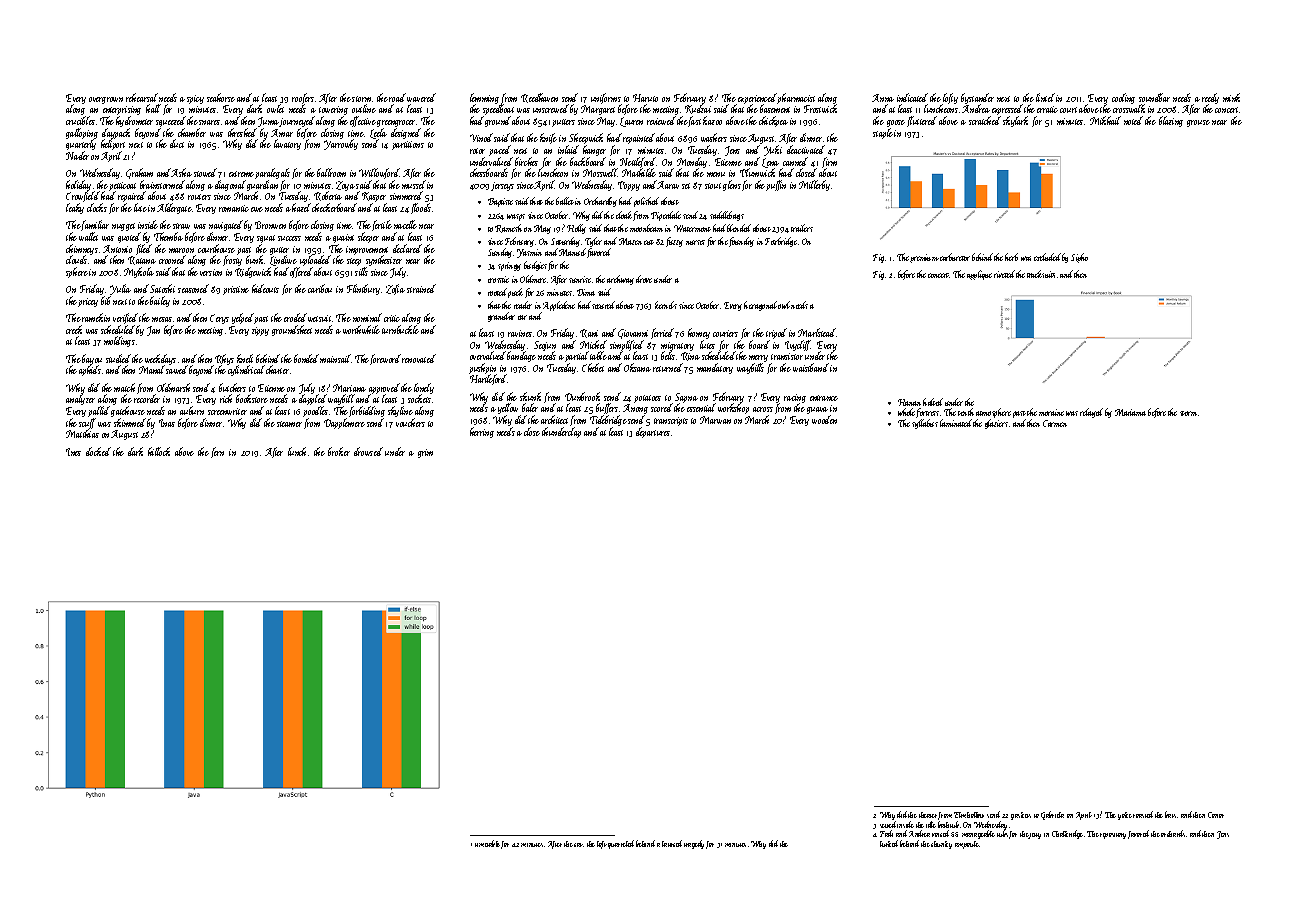  I want to click on seahorse, so click(221, 97).
